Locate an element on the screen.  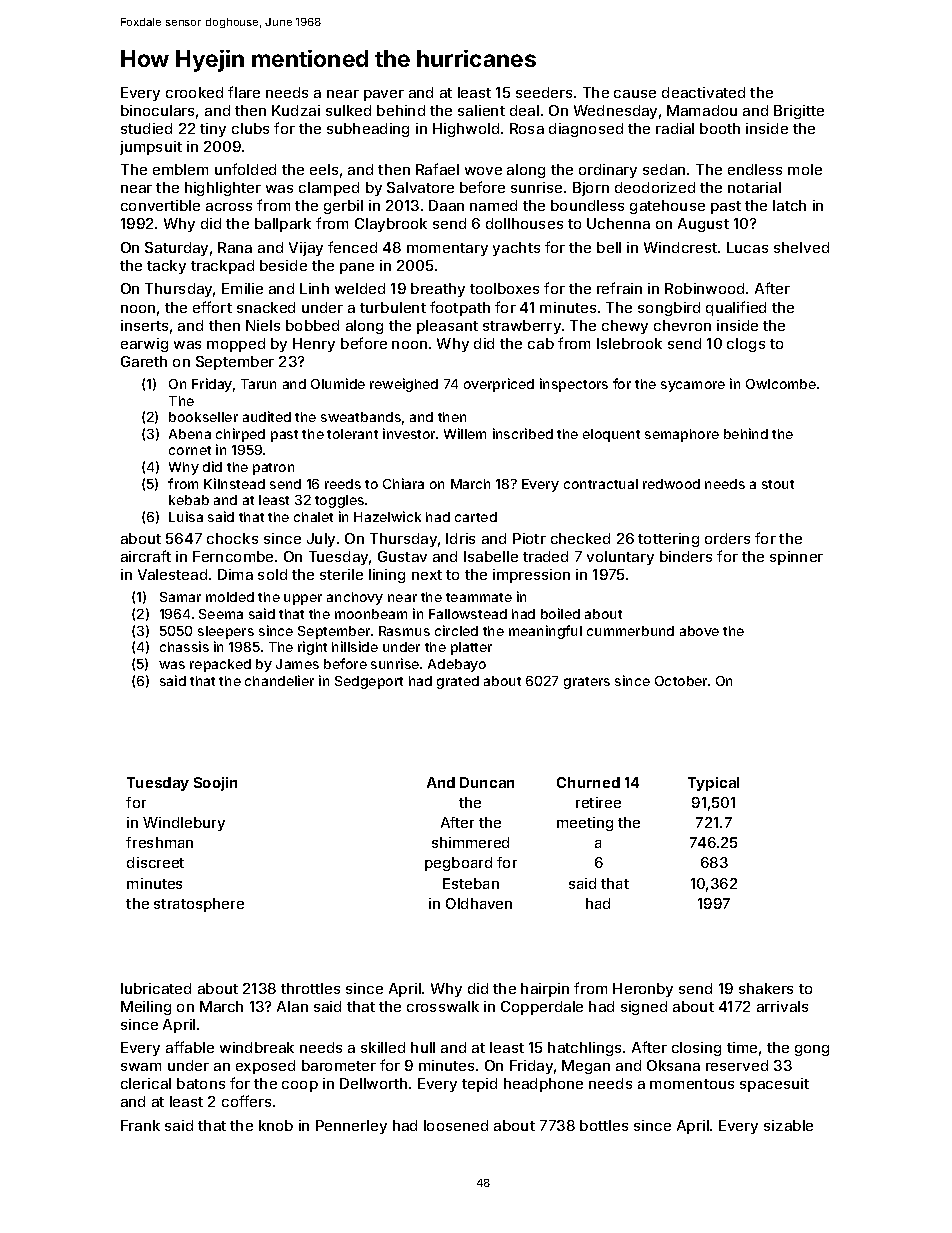
seeders is located at coordinates (544, 92).
